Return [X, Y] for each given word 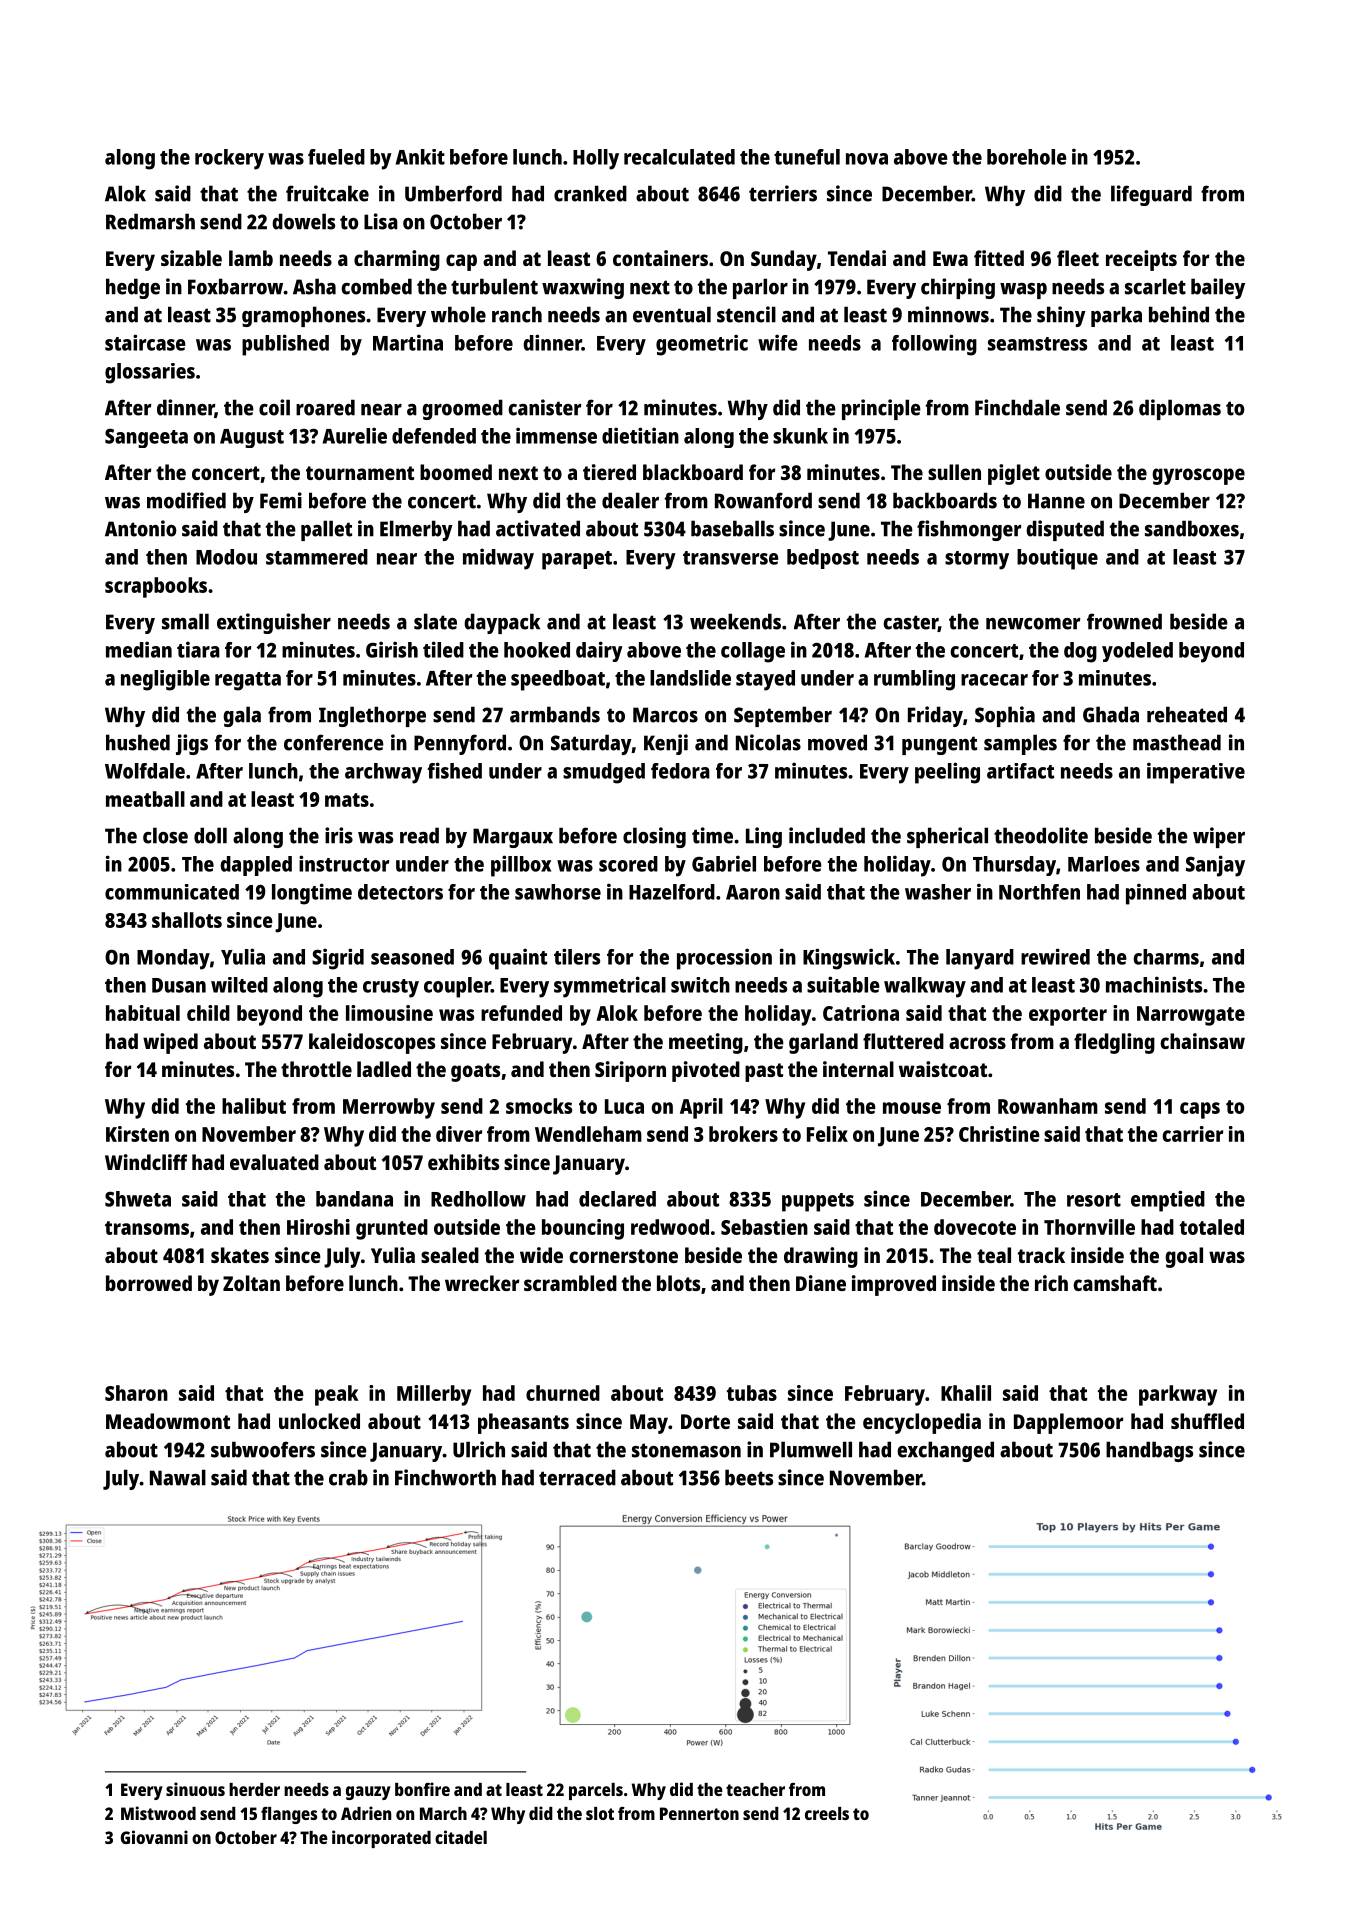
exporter [1068, 1016]
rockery [229, 159]
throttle [316, 1069]
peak [337, 1395]
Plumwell [811, 1449]
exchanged [945, 1451]
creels [827, 1813]
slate [435, 621]
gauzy [368, 1793]
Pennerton [699, 1813]
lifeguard [1151, 195]
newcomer [1033, 624]
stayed [765, 680]
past [764, 1072]
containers [660, 258]
